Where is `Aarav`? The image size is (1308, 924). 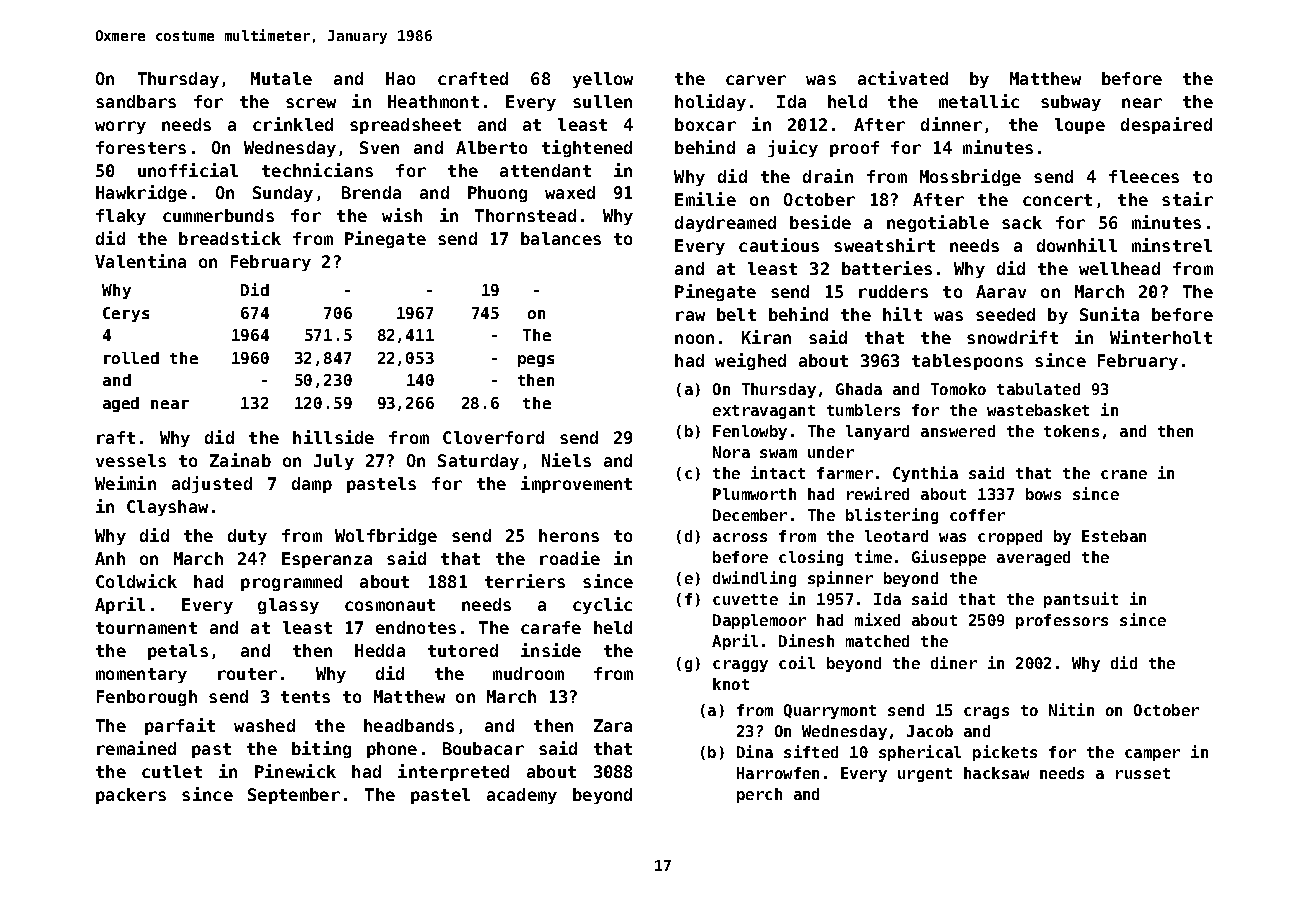
Aarav is located at coordinates (1001, 291).
